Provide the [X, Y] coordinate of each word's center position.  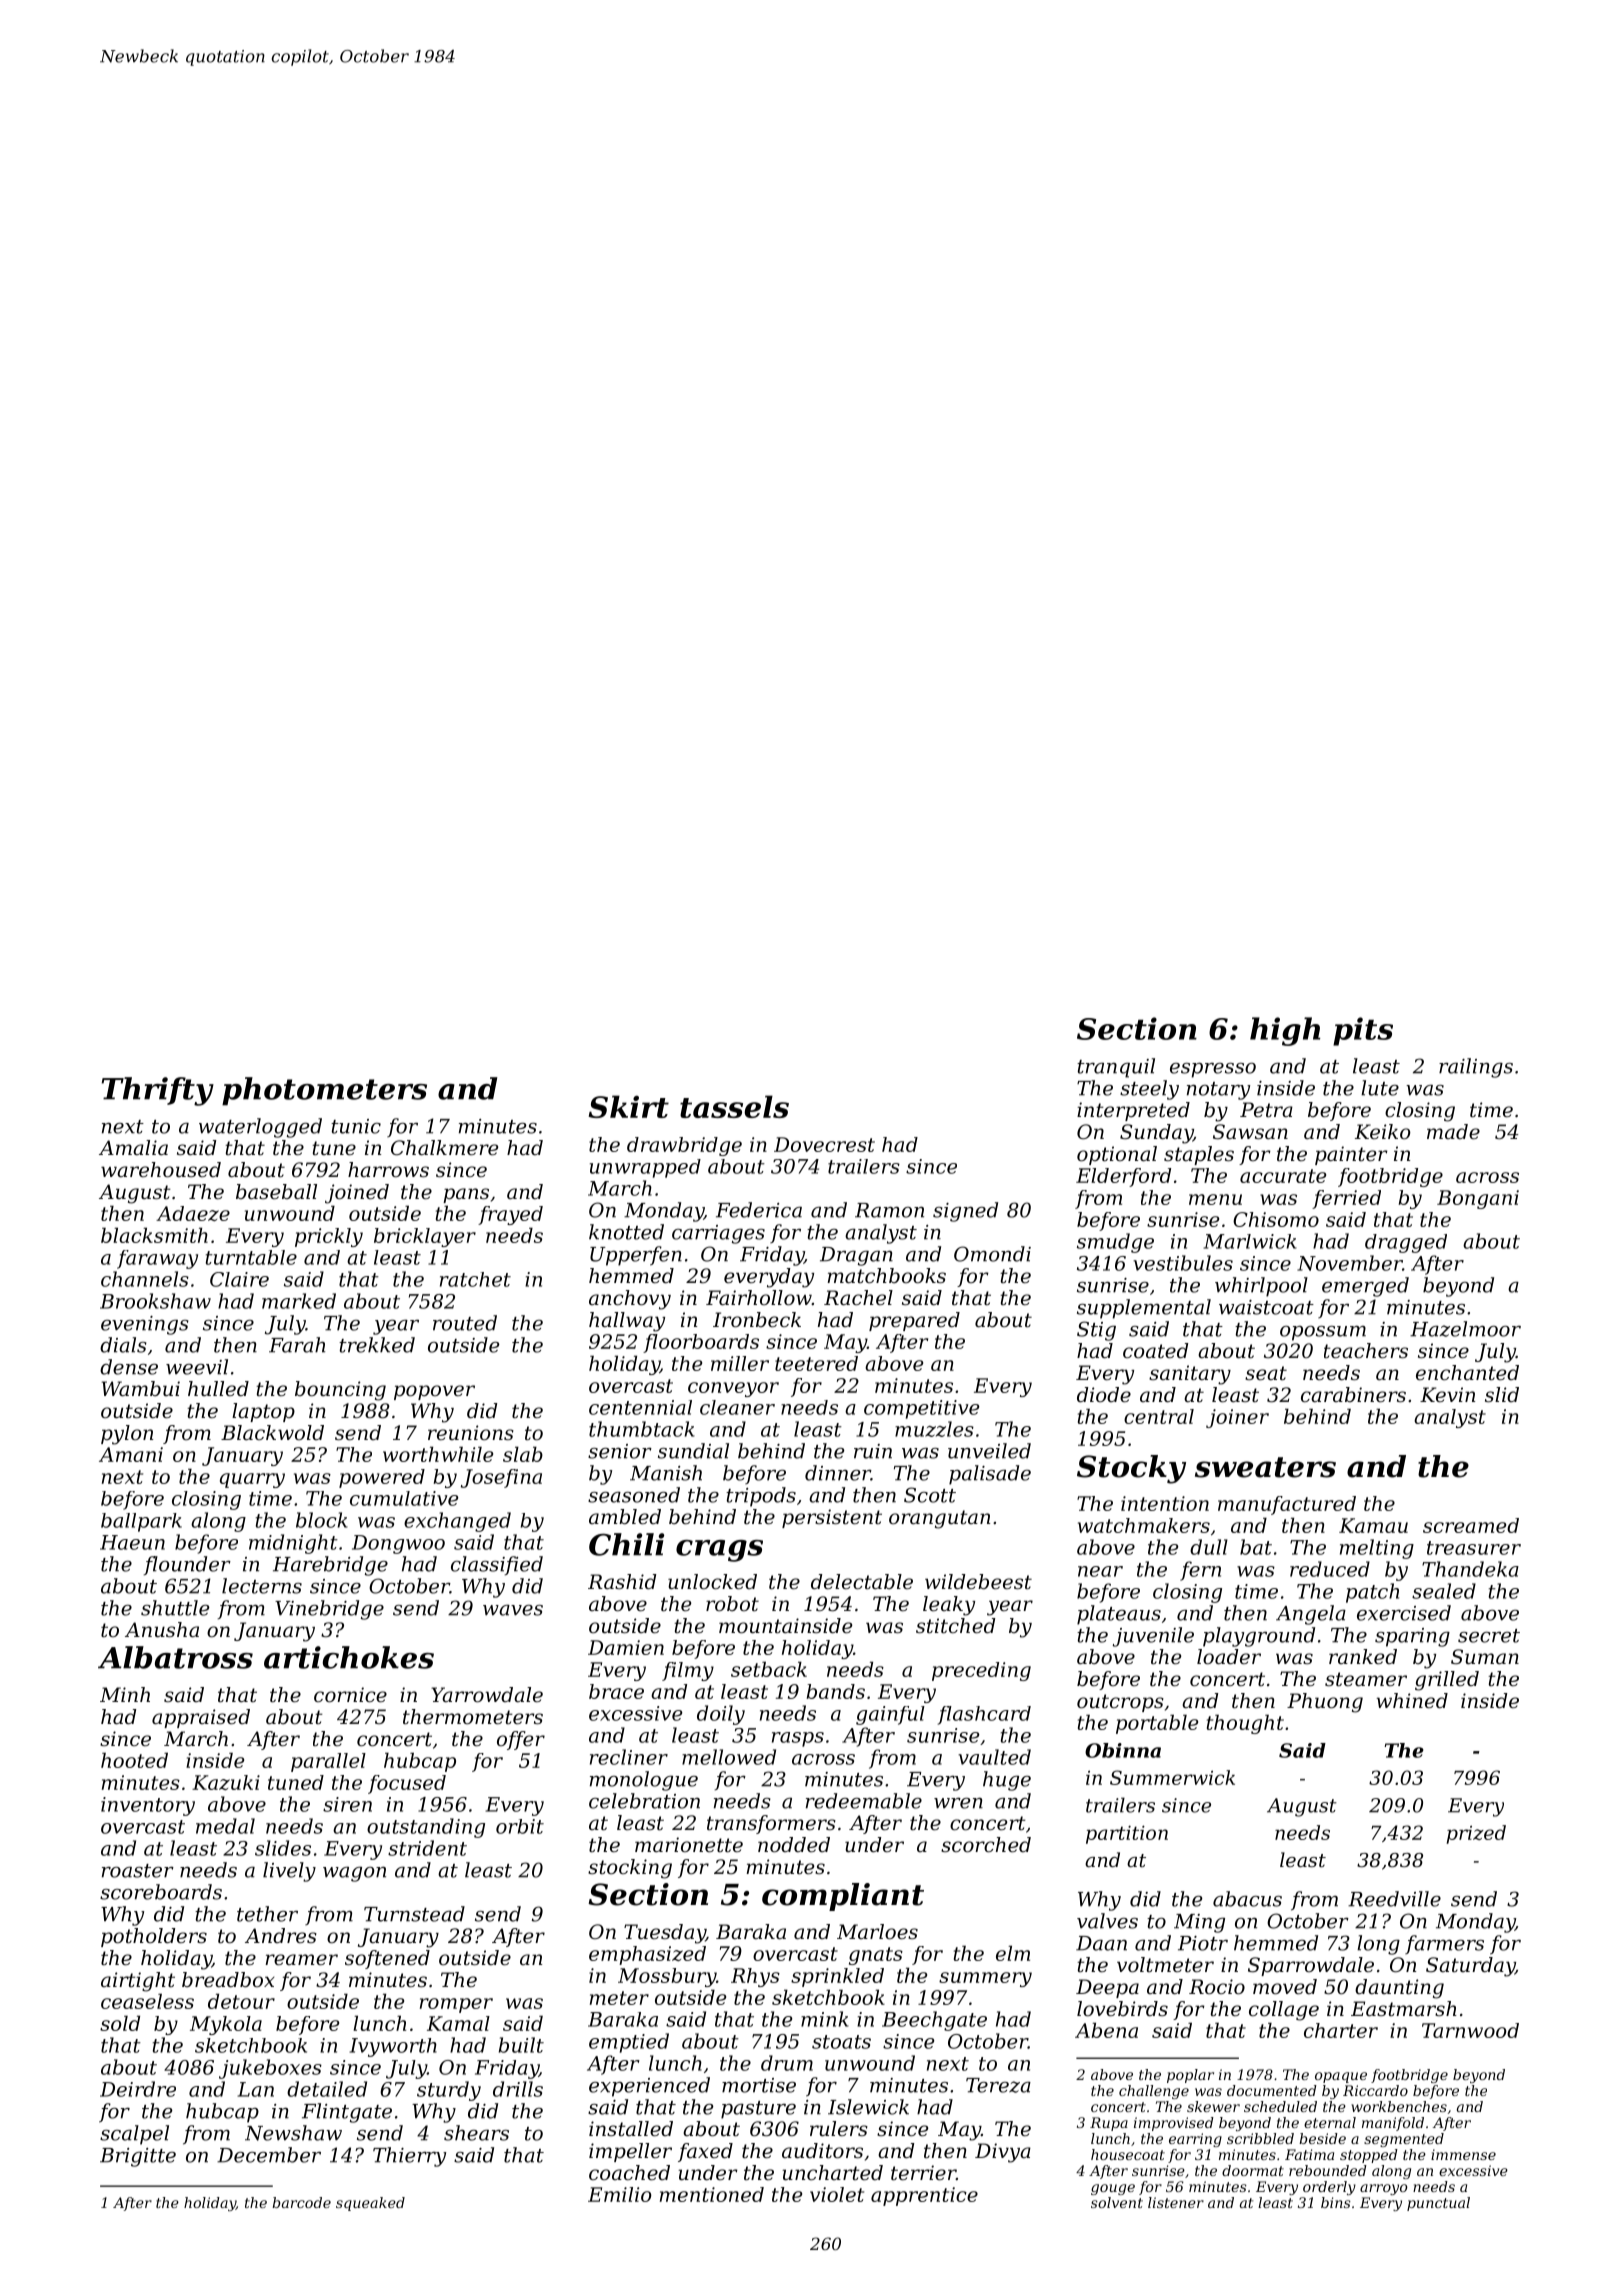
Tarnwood [1470, 2030]
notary [1218, 1091]
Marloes [877, 1932]
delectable [862, 1582]
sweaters [1265, 1467]
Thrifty [158, 1091]
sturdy [449, 2091]
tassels [734, 1106]
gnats [876, 1956]
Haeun [132, 1542]
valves [1107, 1921]
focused [407, 1784]
